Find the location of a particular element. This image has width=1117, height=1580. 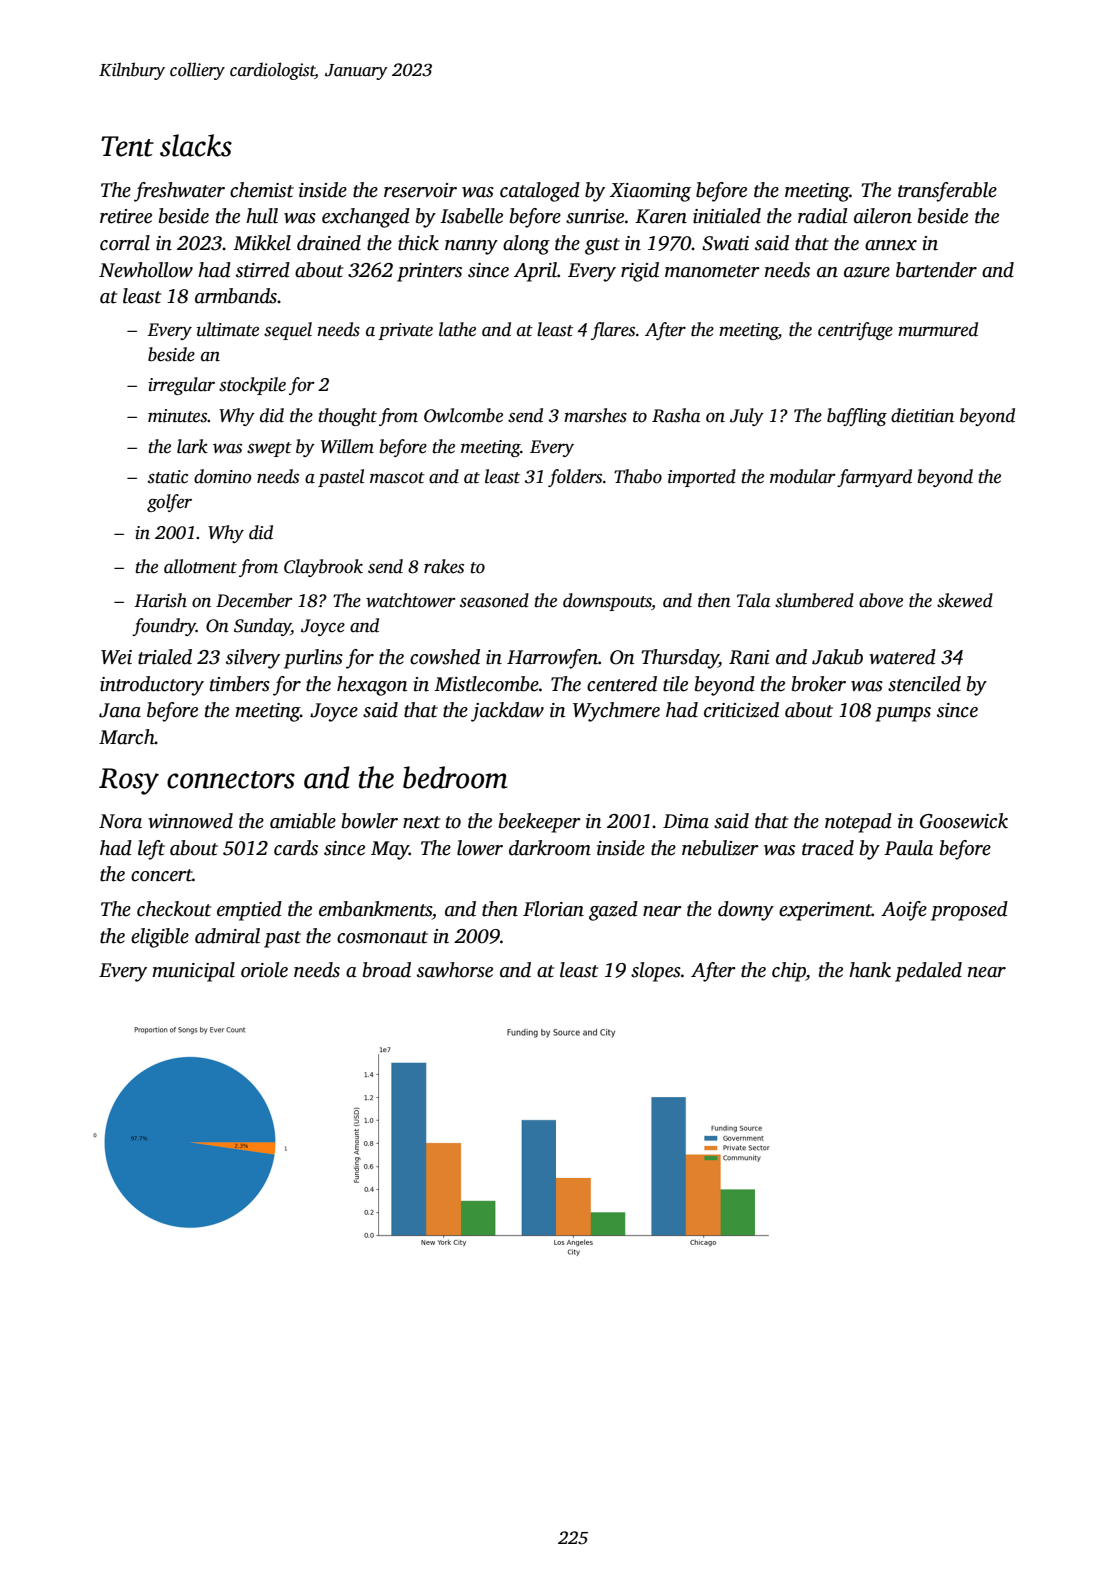

Tent is located at coordinates (127, 146).
